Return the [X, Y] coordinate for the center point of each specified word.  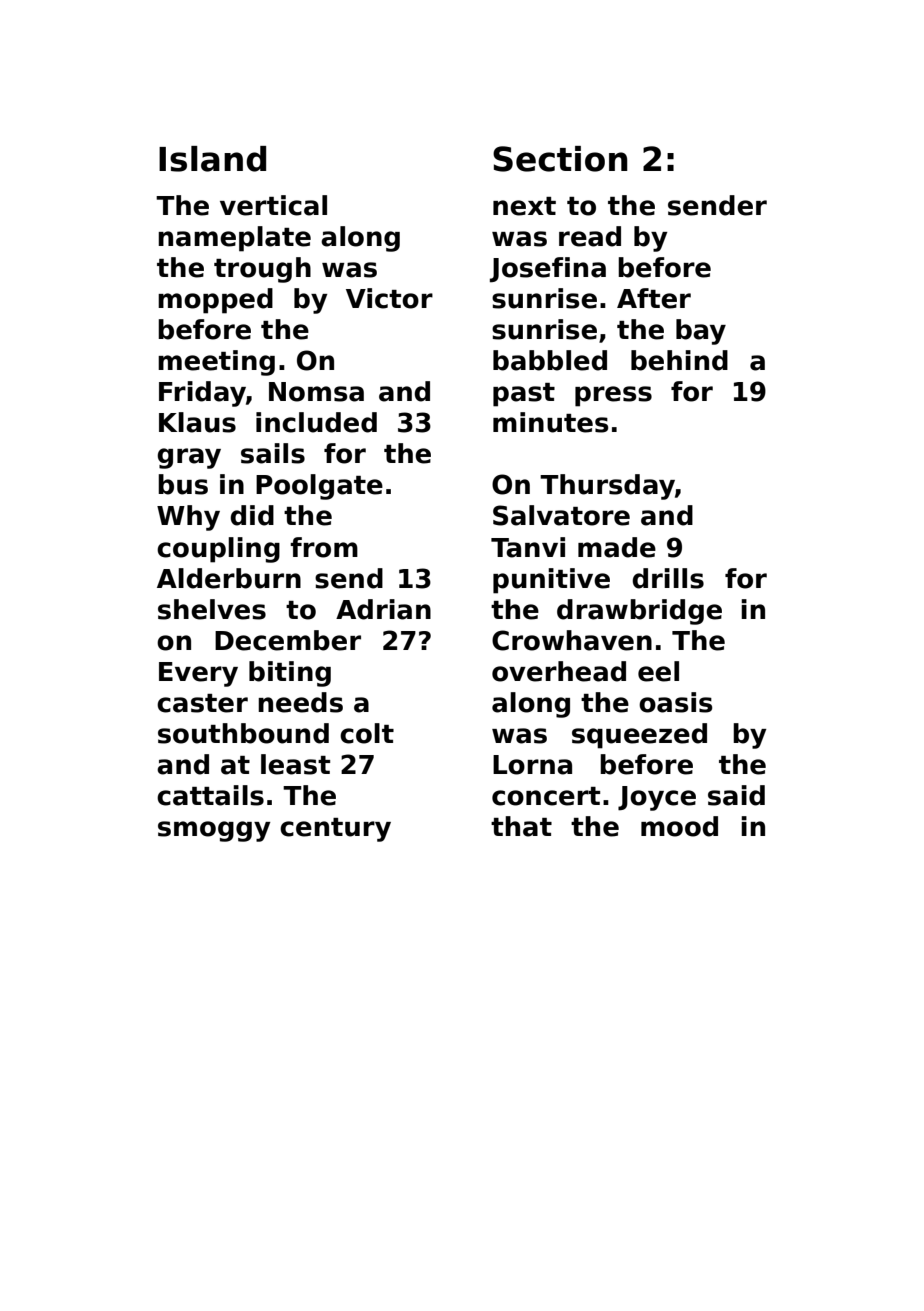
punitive [551, 581]
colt [367, 733]
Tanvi [528, 547]
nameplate [234, 239]
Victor [389, 298]
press [613, 396]
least [295, 764]
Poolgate [319, 487]
